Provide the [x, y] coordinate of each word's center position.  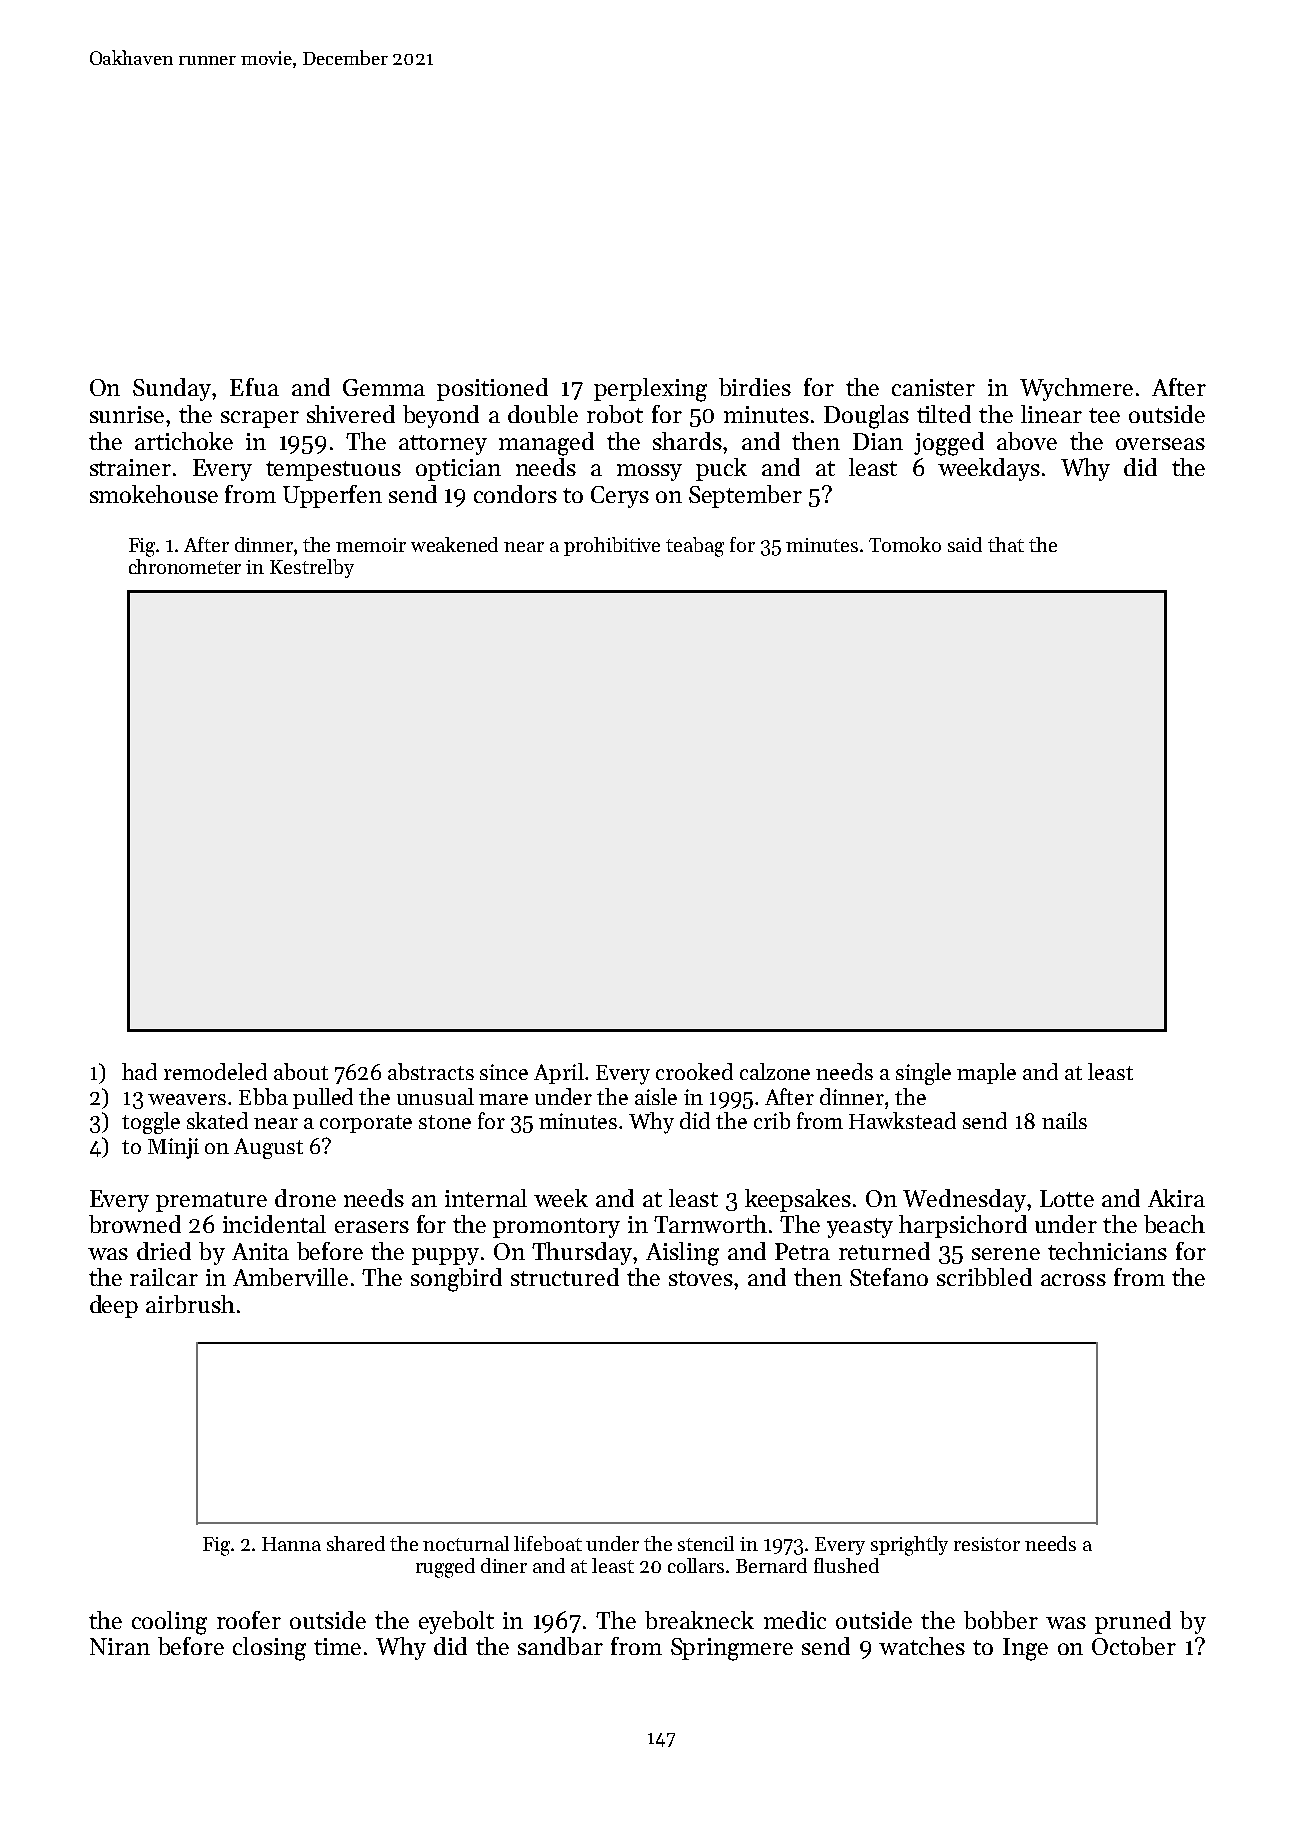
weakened [454, 544]
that [1006, 544]
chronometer [185, 566]
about [301, 1071]
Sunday [172, 389]
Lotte [1067, 1198]
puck [721, 469]
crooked [694, 1071]
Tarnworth [710, 1224]
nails [1064, 1120]
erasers [372, 1227]
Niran [120, 1646]
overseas [1160, 444]
